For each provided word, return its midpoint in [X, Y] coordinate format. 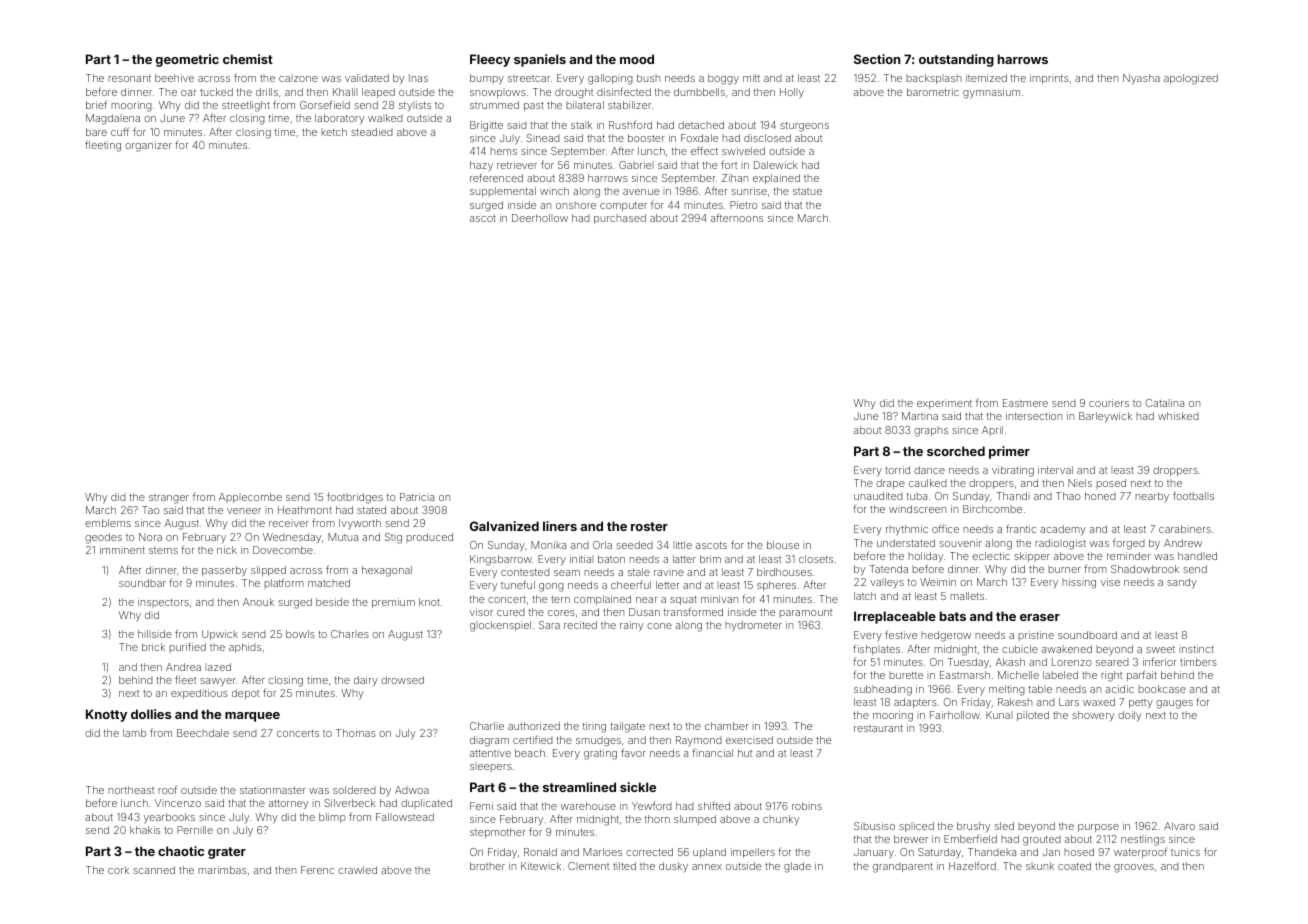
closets [816, 559]
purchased [620, 219]
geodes [103, 538]
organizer [148, 146]
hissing [1079, 583]
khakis [145, 830]
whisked [1178, 416]
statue [807, 191]
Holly [792, 93]
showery [1093, 716]
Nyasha [1141, 79]
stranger [169, 499]
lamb [134, 733]
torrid [897, 470]
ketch [334, 132]
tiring [594, 727]
